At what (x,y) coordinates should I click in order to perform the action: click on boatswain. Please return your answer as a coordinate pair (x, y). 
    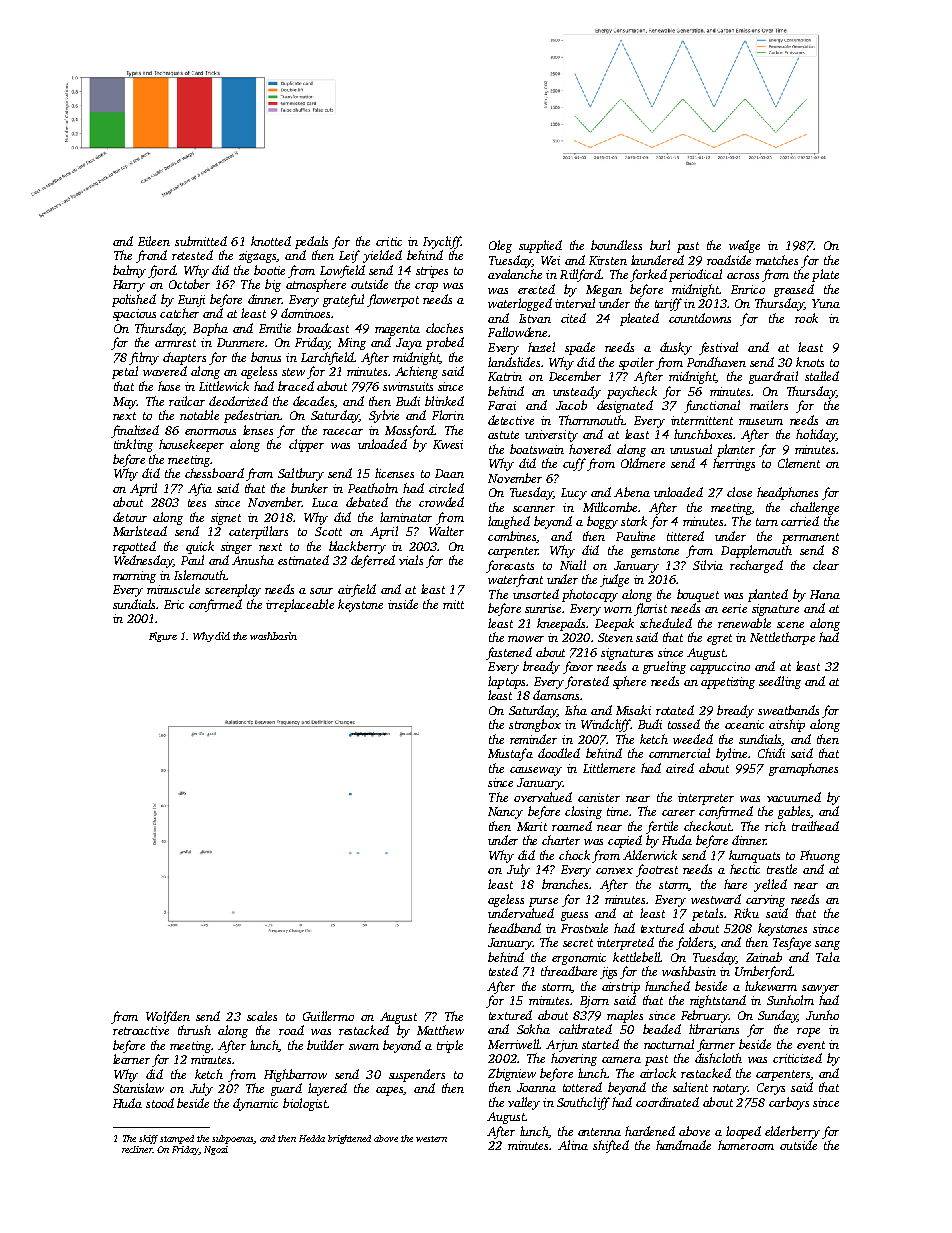
    Looking at the image, I should click on (537, 449).
